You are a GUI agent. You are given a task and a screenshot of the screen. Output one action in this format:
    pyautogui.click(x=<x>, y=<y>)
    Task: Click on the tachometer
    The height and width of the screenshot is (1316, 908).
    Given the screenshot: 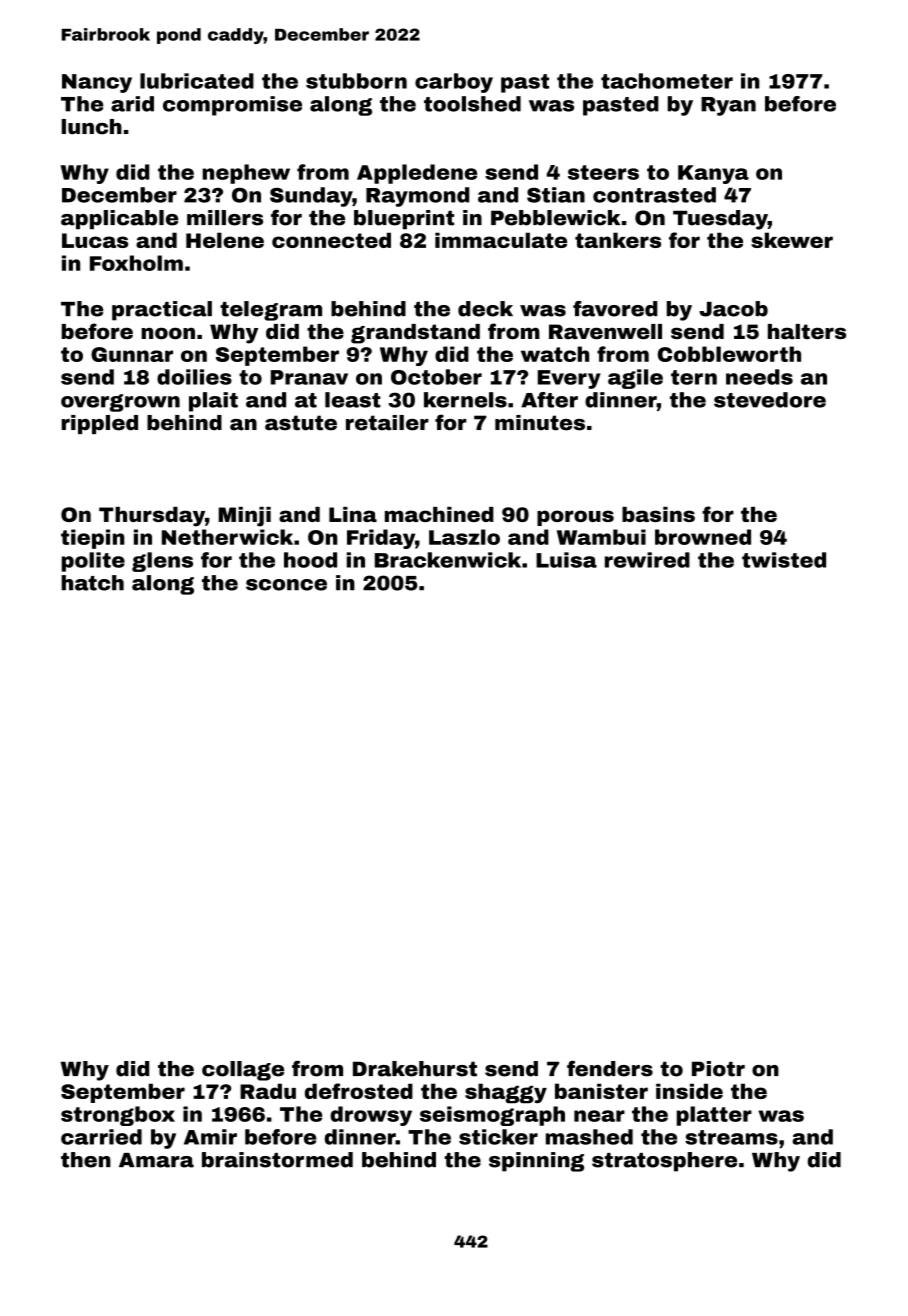 What is the action you would take?
    pyautogui.click(x=667, y=81)
